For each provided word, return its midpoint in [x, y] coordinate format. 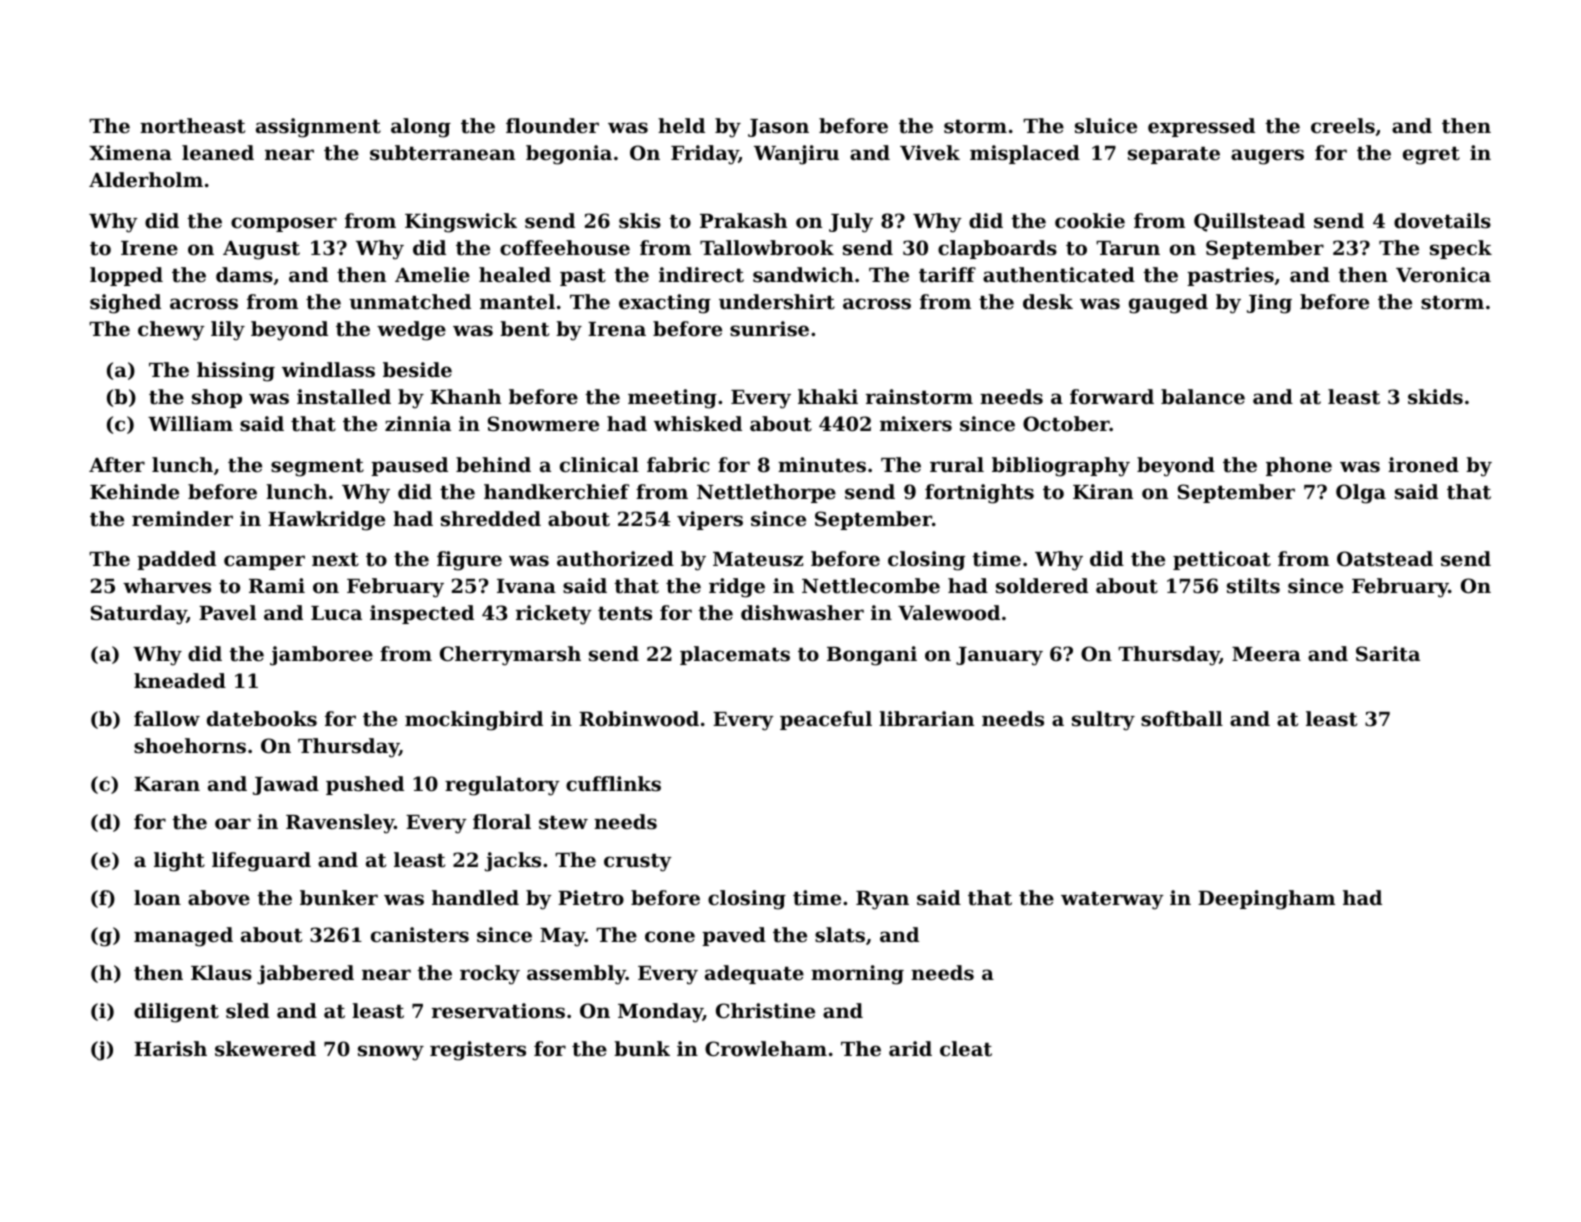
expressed [1201, 127]
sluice [1106, 126]
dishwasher [802, 612]
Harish [170, 1049]
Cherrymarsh [510, 656]
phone [1299, 466]
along [421, 128]
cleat [966, 1049]
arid [910, 1048]
